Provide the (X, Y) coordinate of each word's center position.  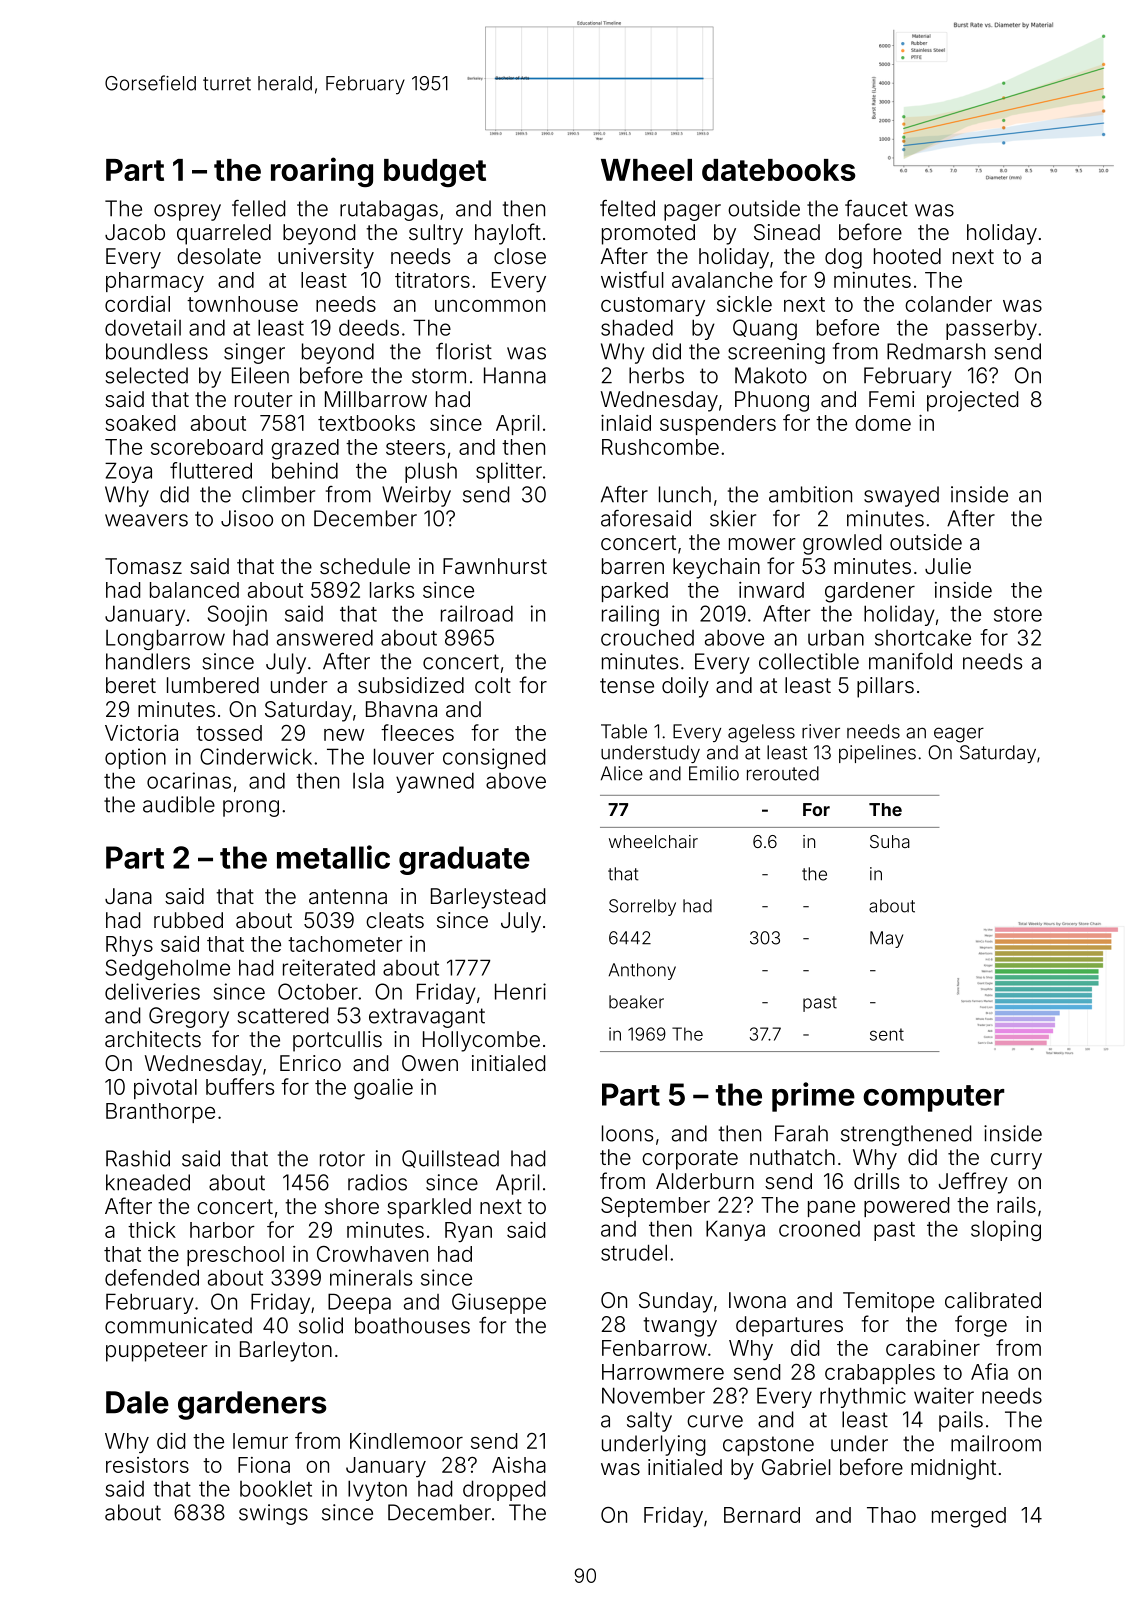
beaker (636, 1002)
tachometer (345, 944)
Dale (137, 1402)
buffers (240, 1086)
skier (733, 518)
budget (435, 173)
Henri (520, 991)
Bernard (762, 1515)
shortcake (923, 637)
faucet (876, 208)
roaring (322, 172)
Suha (890, 841)
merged (969, 1517)
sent (887, 1034)
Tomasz (143, 566)
